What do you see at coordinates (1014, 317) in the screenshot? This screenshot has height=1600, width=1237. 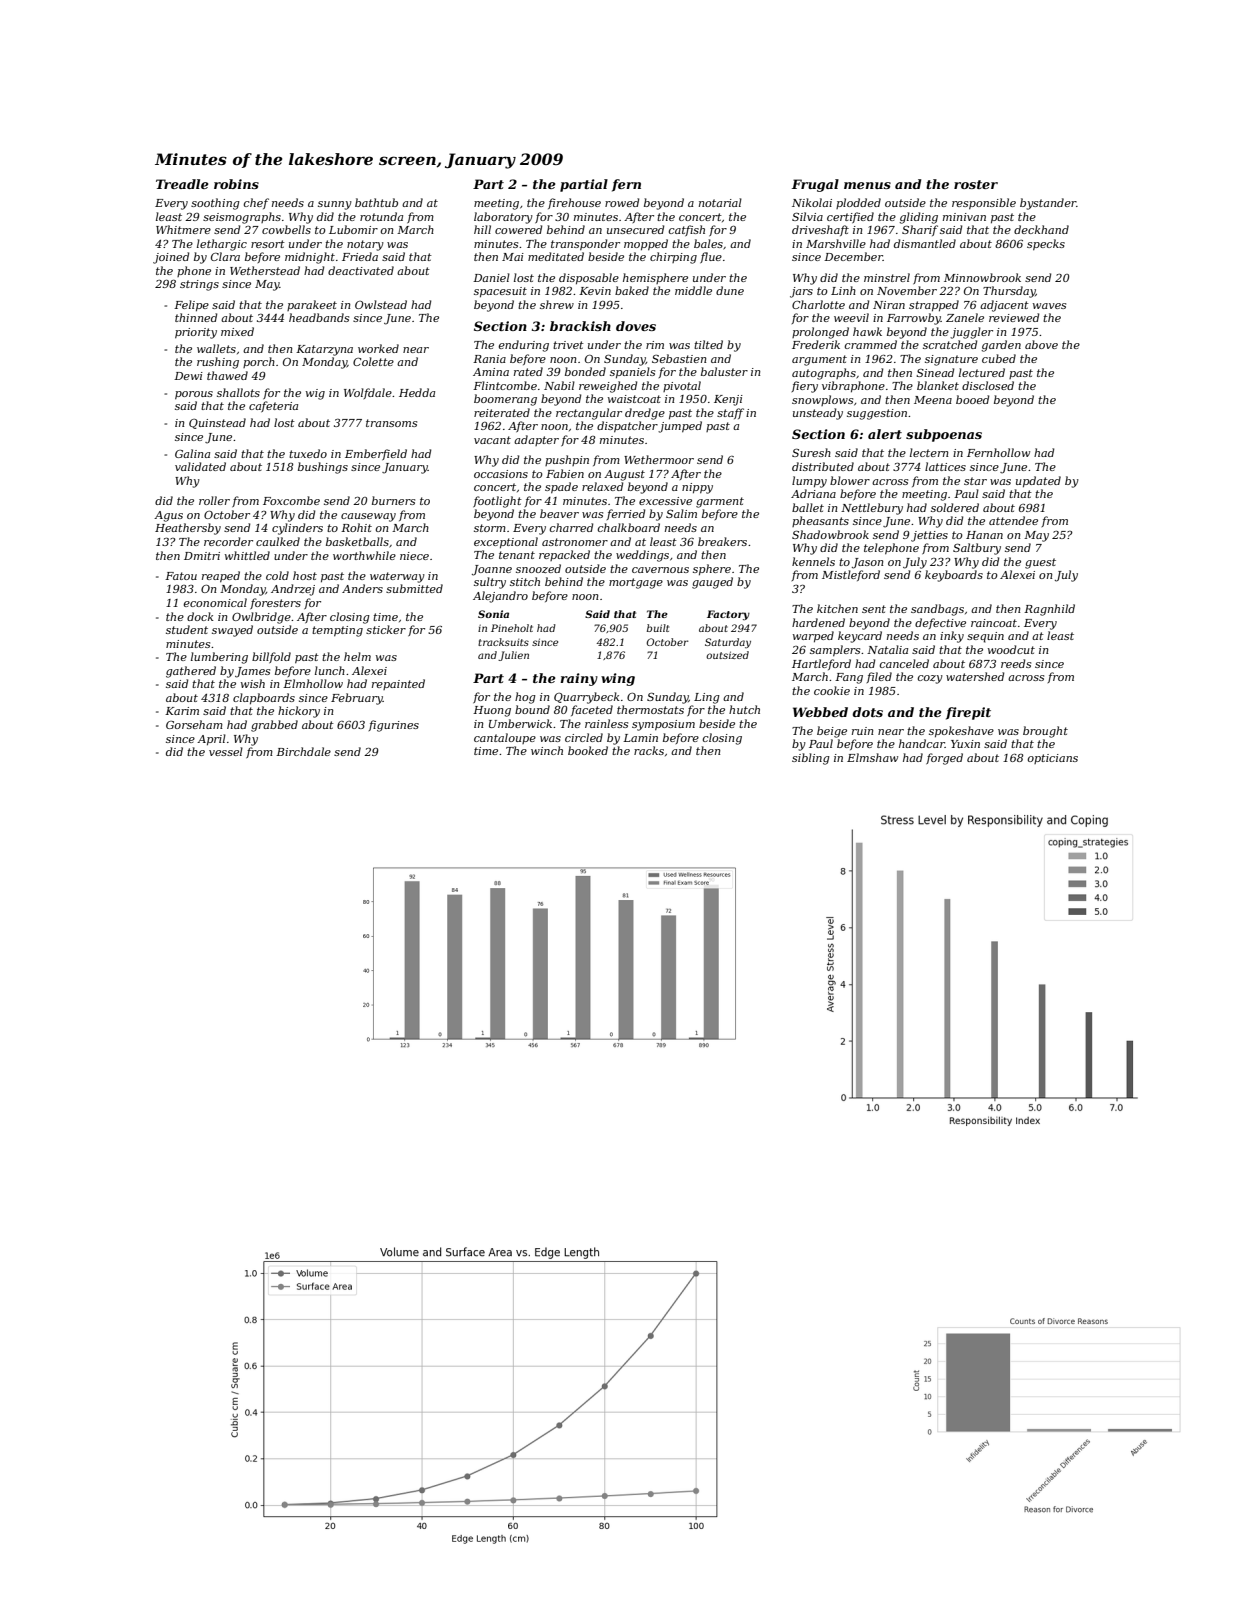 I see `reviewed` at bounding box center [1014, 317].
